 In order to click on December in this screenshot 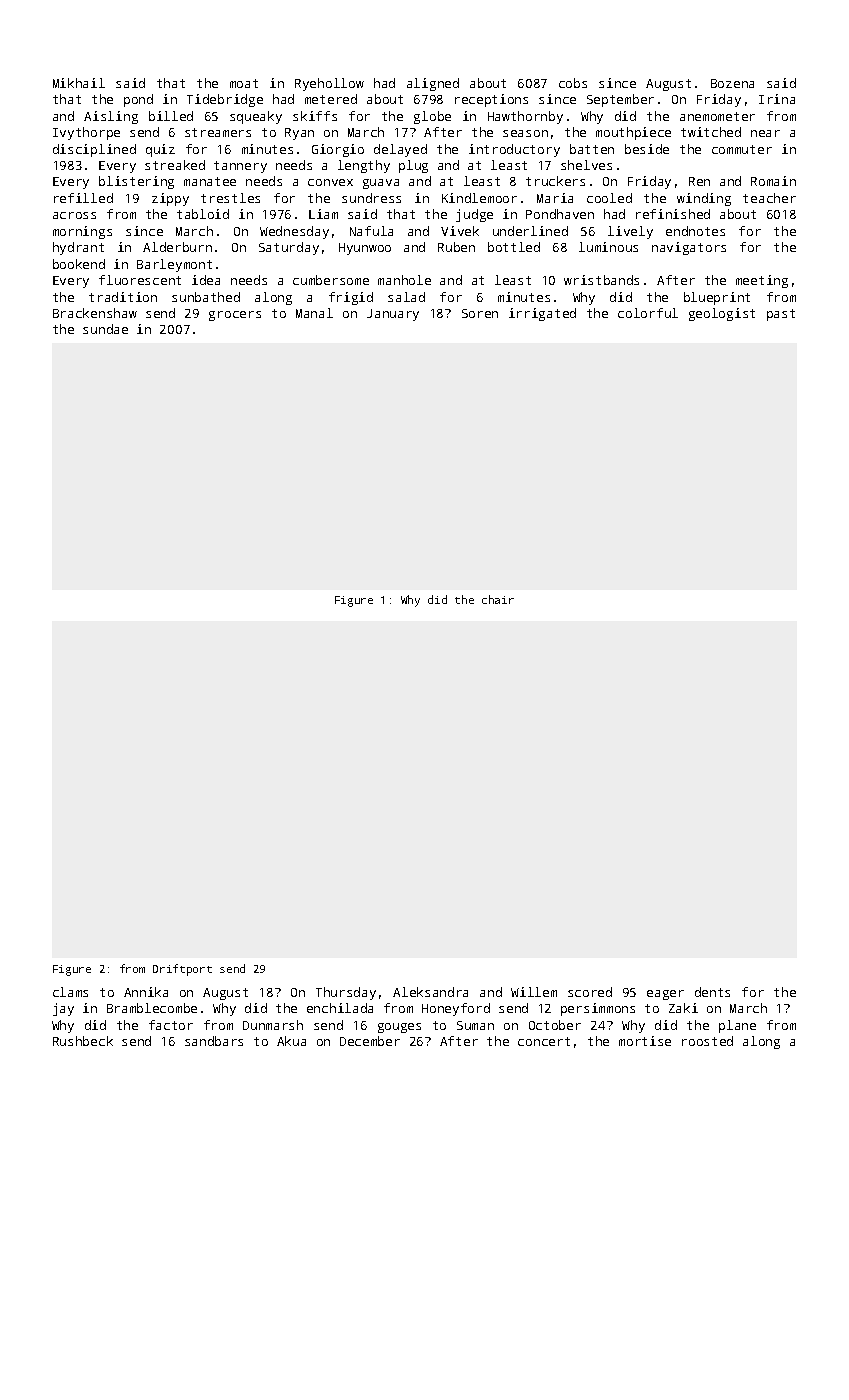, I will do `click(370, 1041)`.
